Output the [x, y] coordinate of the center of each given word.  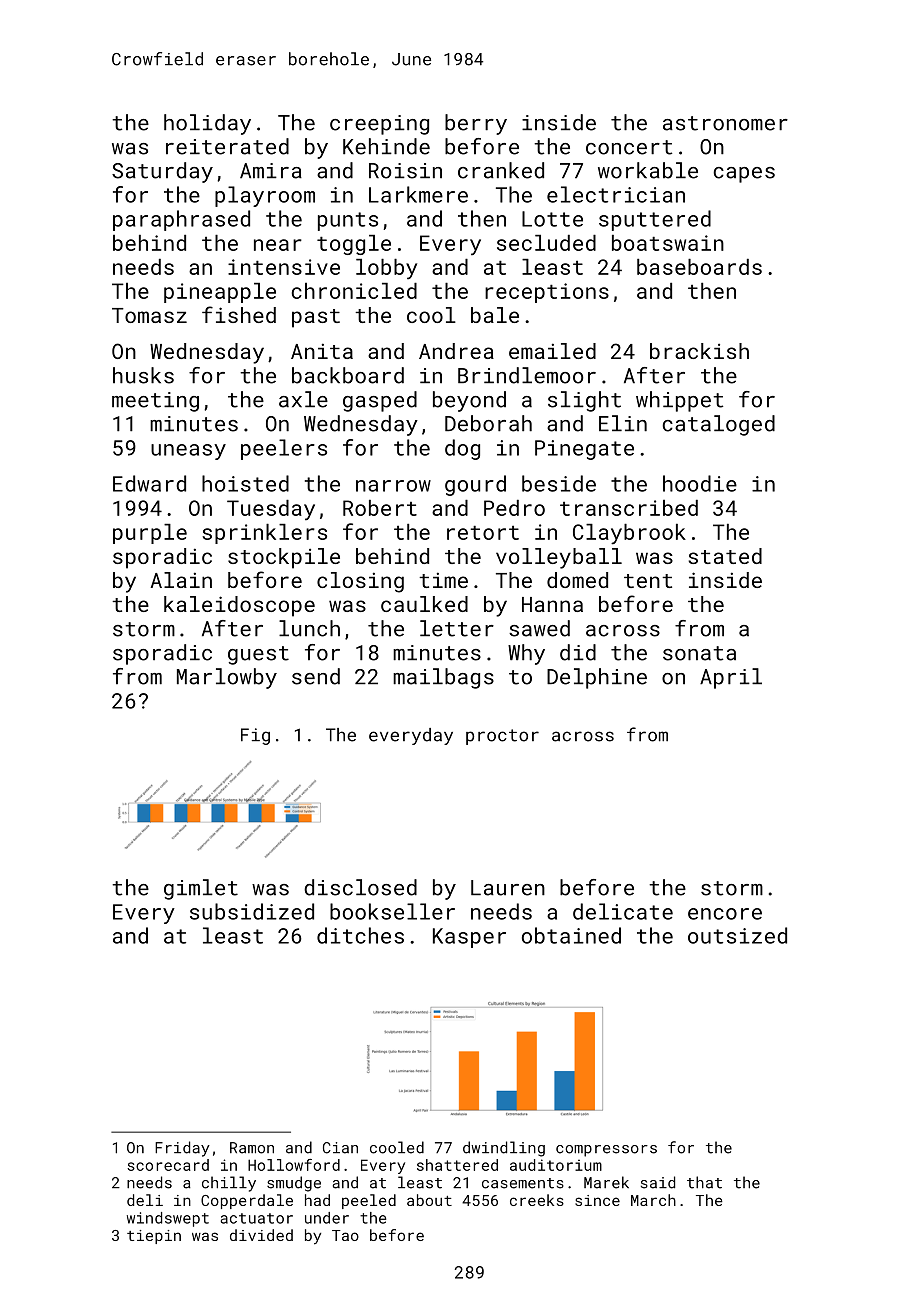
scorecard [168, 1165]
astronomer [725, 123]
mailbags [443, 678]
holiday [207, 124]
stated [725, 556]
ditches [360, 935]
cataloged [718, 425]
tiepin [154, 1237]
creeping [379, 125]
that [704, 1182]
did [578, 652]
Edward [149, 483]
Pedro [514, 508]
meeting [155, 402]
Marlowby [227, 678]
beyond [469, 401]
